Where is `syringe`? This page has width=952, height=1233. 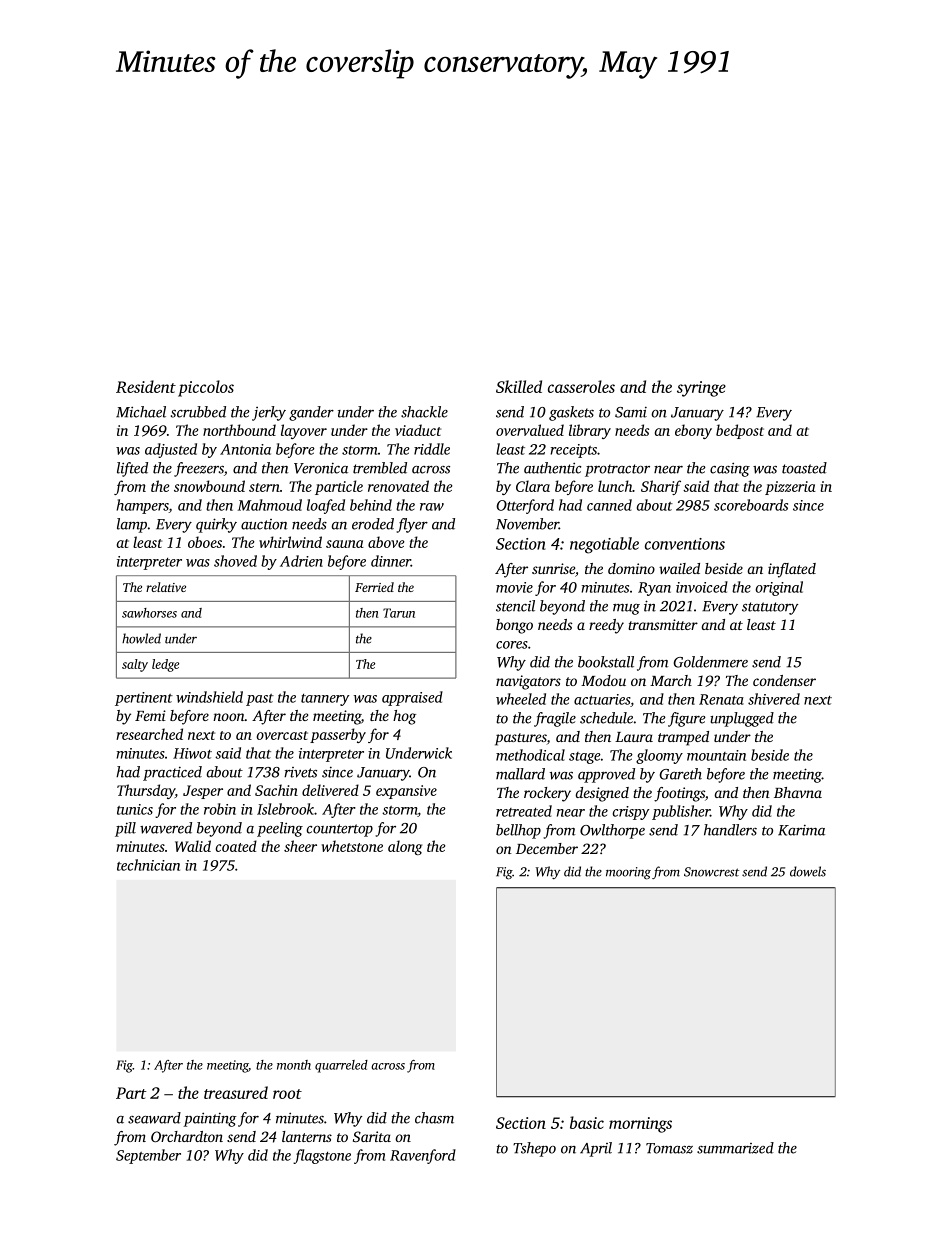
syringe is located at coordinates (701, 389).
